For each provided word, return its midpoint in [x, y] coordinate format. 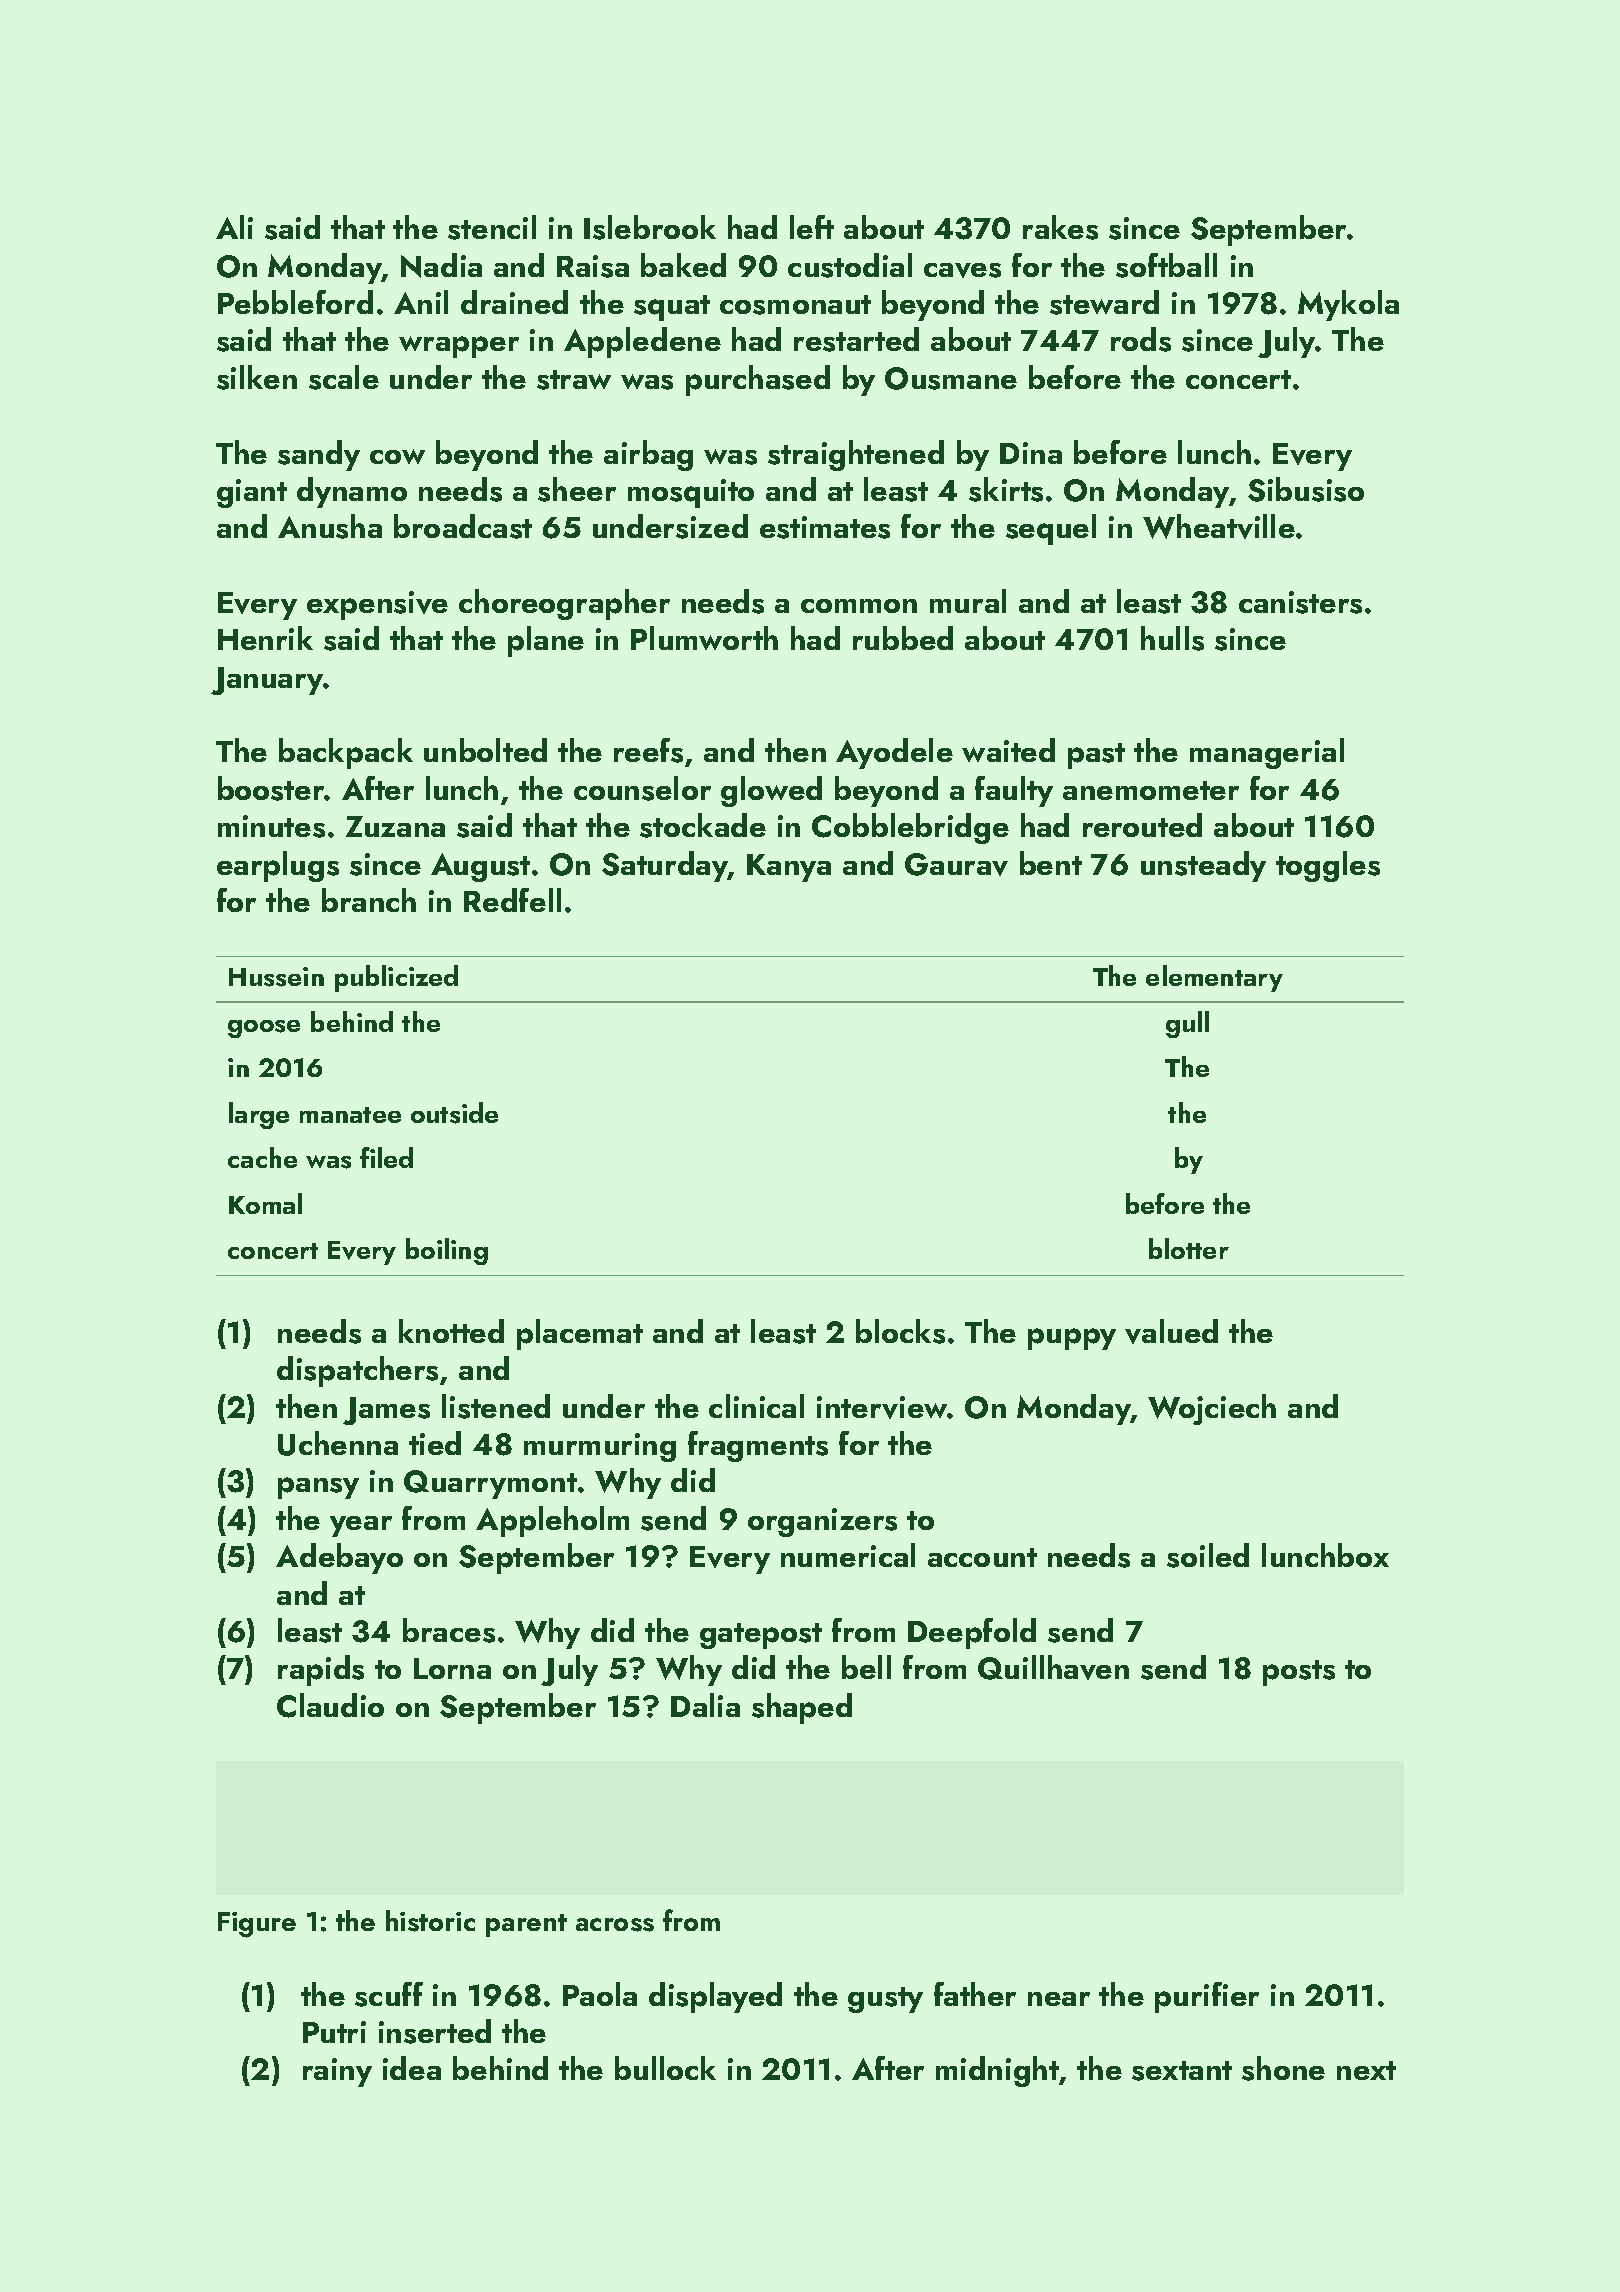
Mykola [1348, 305]
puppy [1072, 1339]
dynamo [352, 492]
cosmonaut [795, 305]
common [859, 606]
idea [412, 2068]
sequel [1051, 529]
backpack [346, 753]
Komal [265, 1203]
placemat [580, 1334]
